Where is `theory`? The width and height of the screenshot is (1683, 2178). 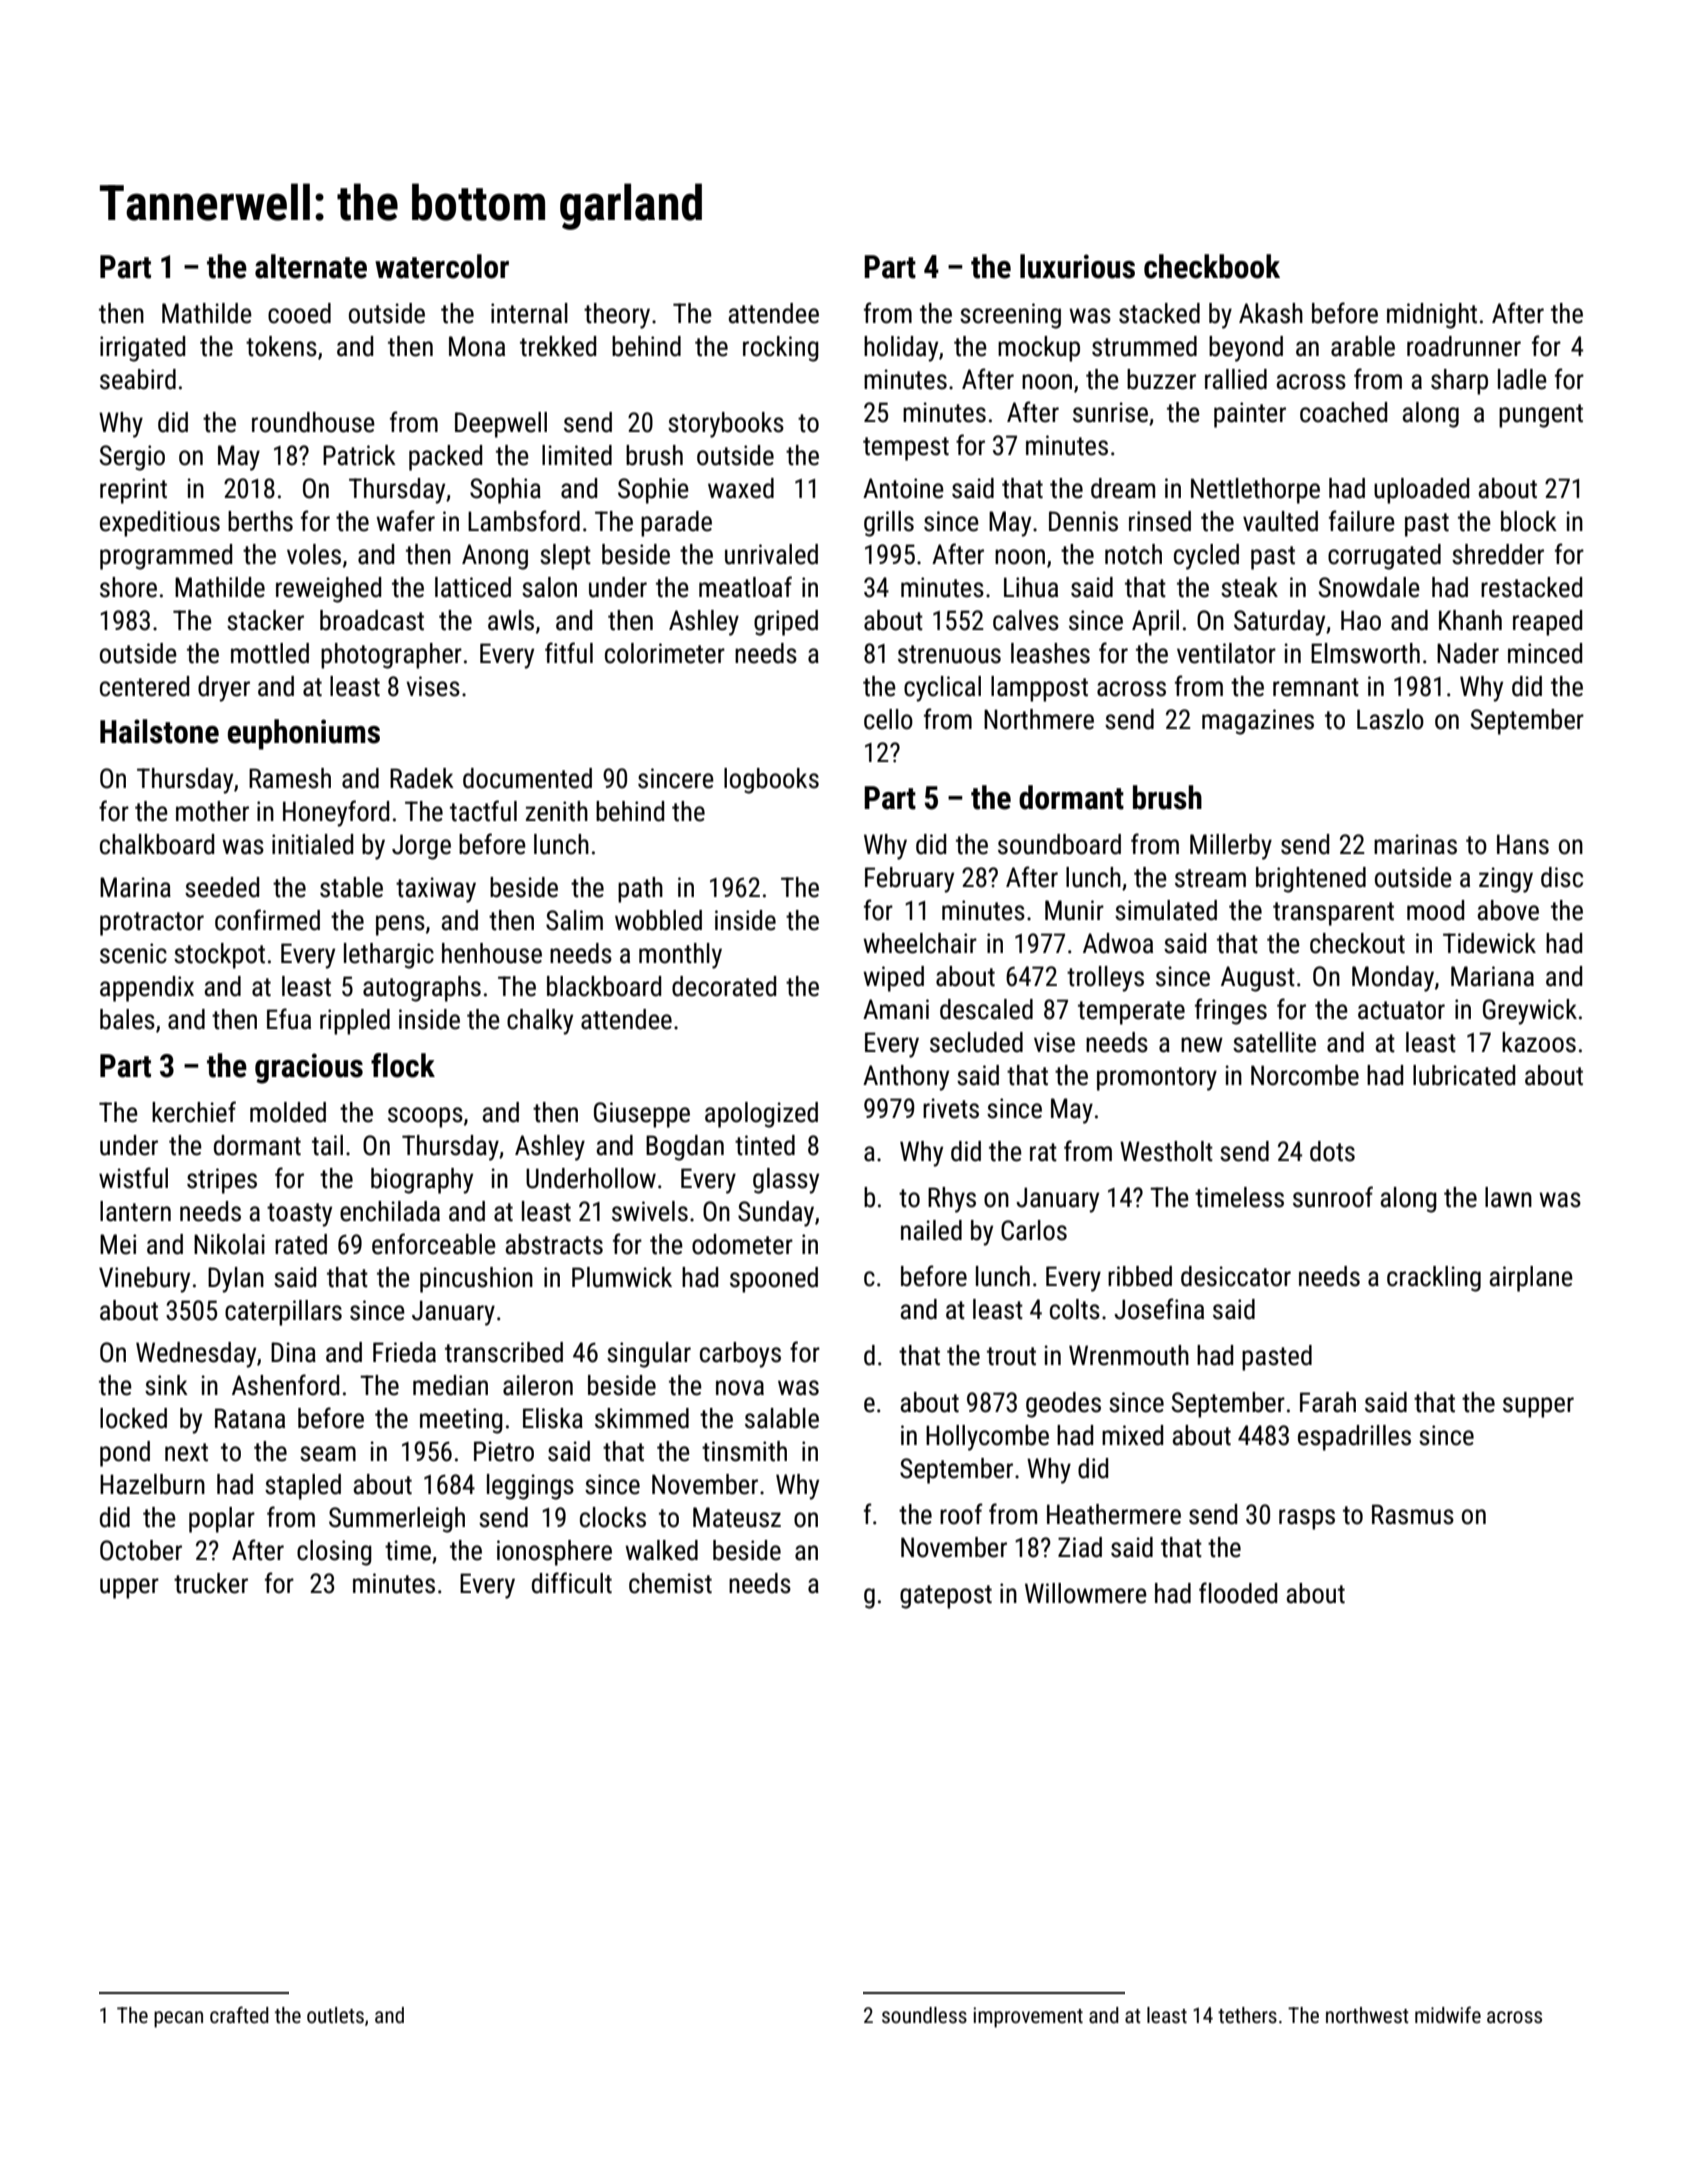
theory is located at coordinates (617, 316).
